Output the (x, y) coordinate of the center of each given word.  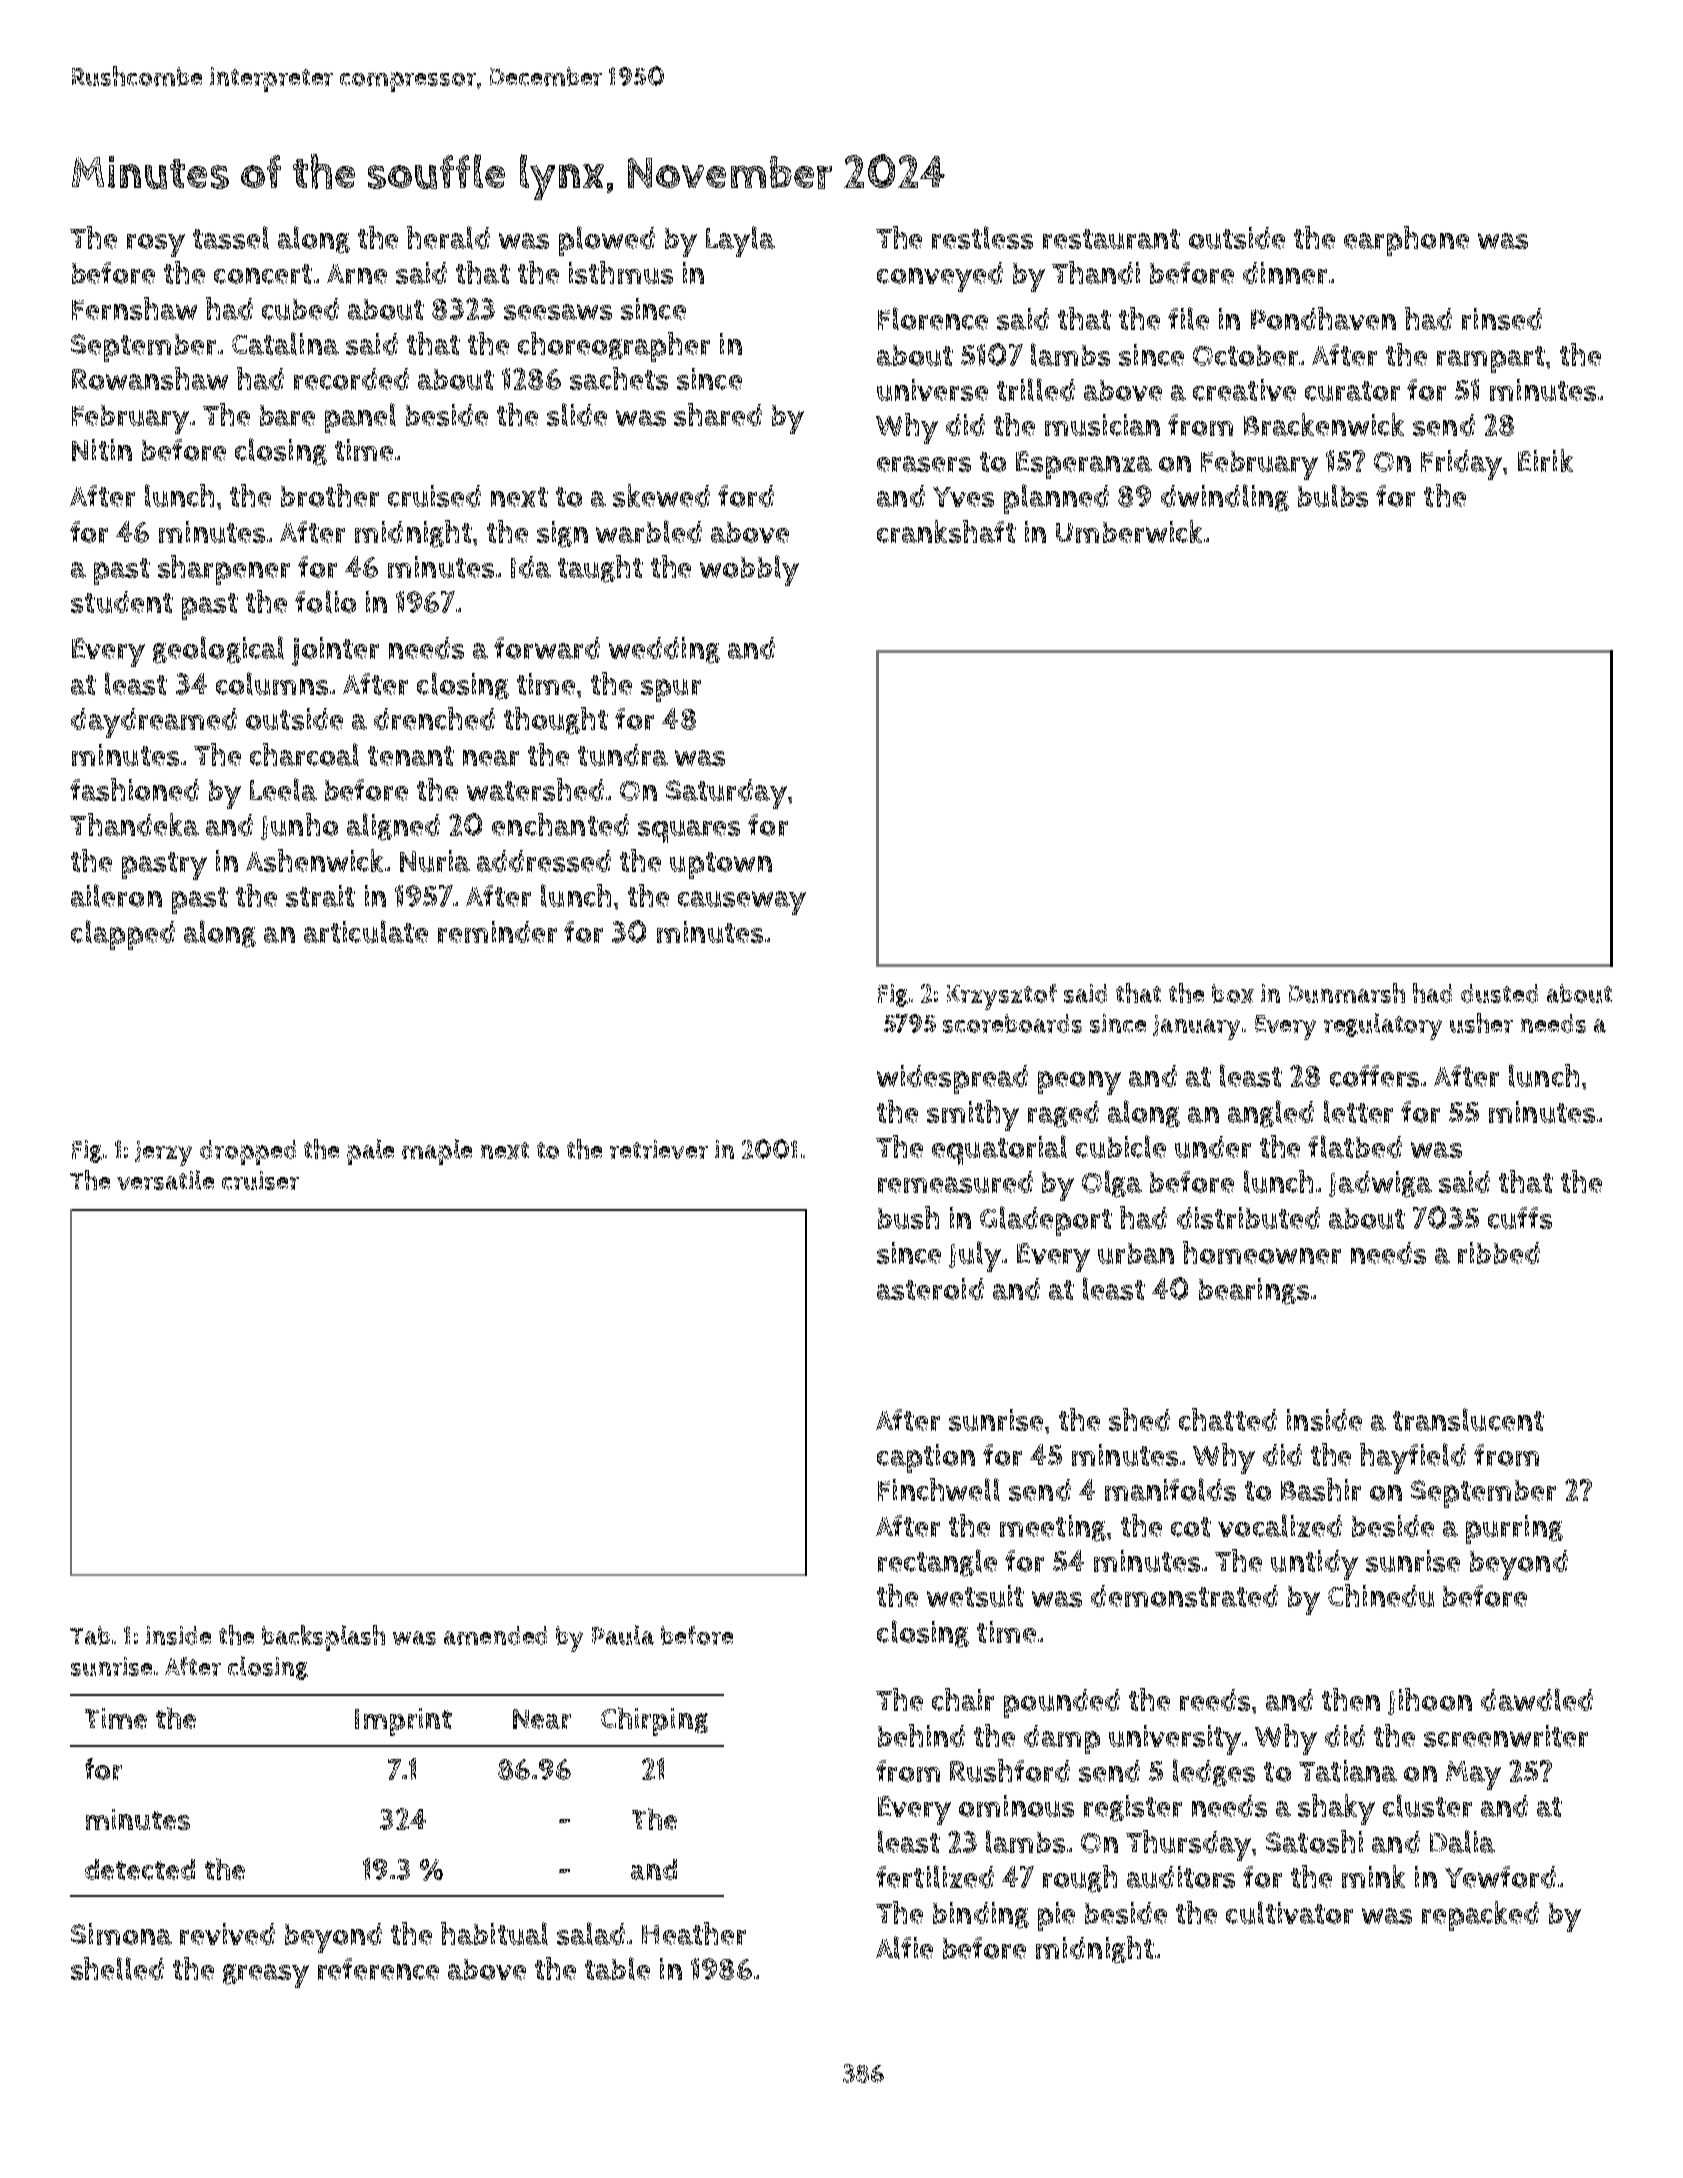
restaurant (1111, 239)
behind (921, 1735)
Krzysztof (1002, 997)
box (1233, 993)
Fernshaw (134, 308)
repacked (1480, 1916)
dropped (248, 1152)
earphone (1406, 241)
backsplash (323, 1638)
